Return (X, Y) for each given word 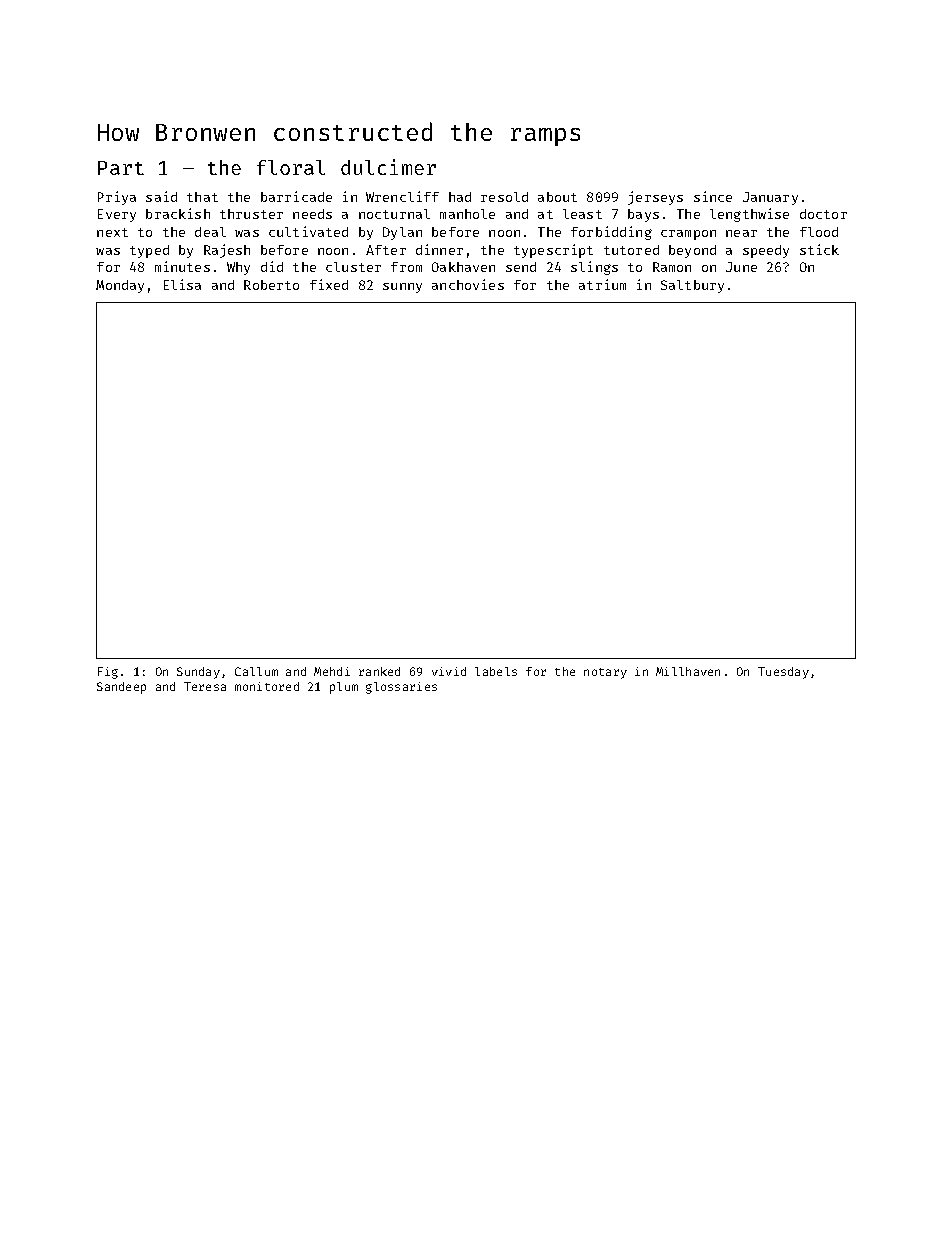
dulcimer (388, 167)
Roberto (271, 285)
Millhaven (688, 671)
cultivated (308, 231)
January (770, 198)
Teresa (205, 686)
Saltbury (692, 286)
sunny (402, 288)
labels (496, 671)
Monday (120, 286)
